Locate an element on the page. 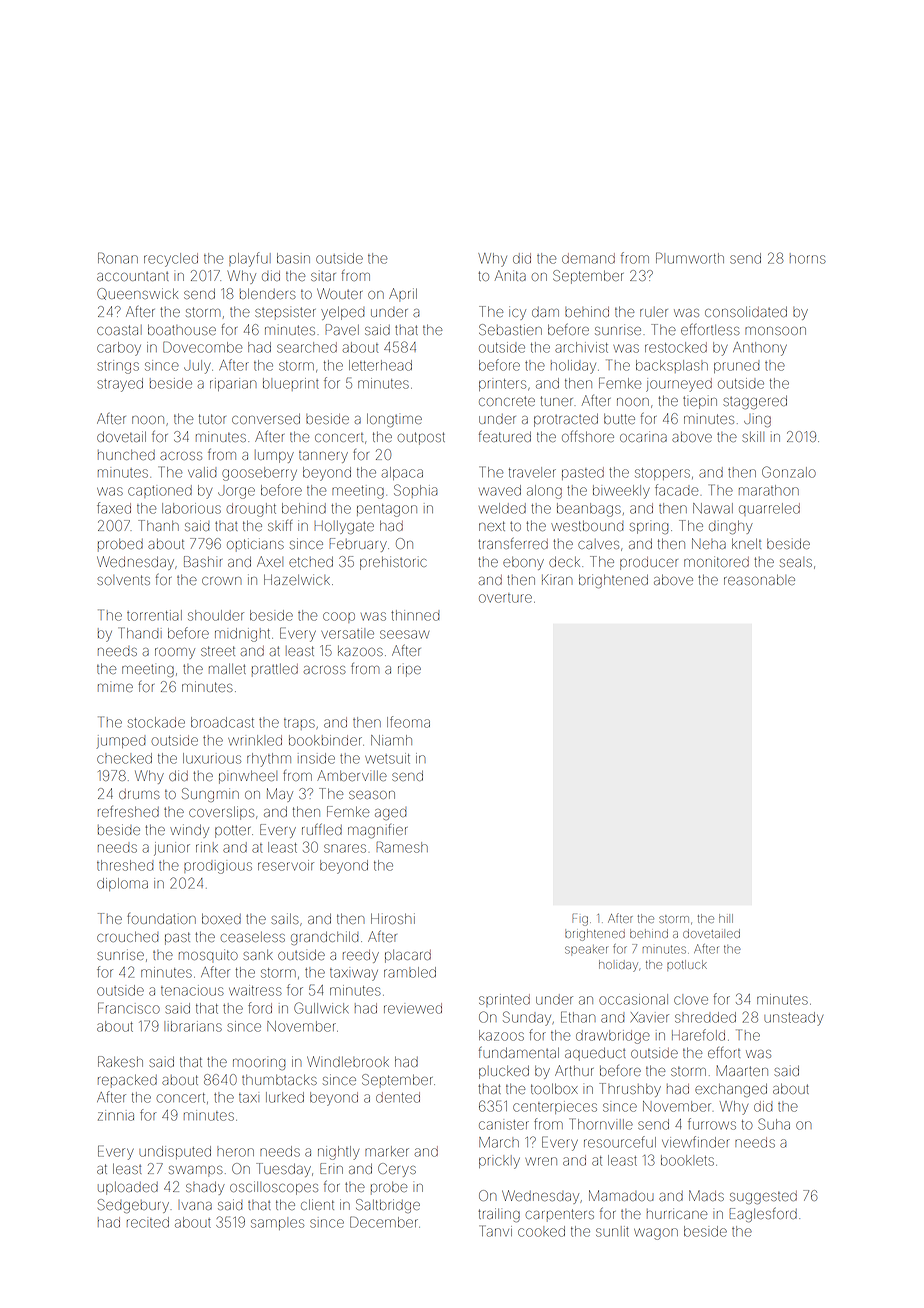  demand is located at coordinates (588, 258).
